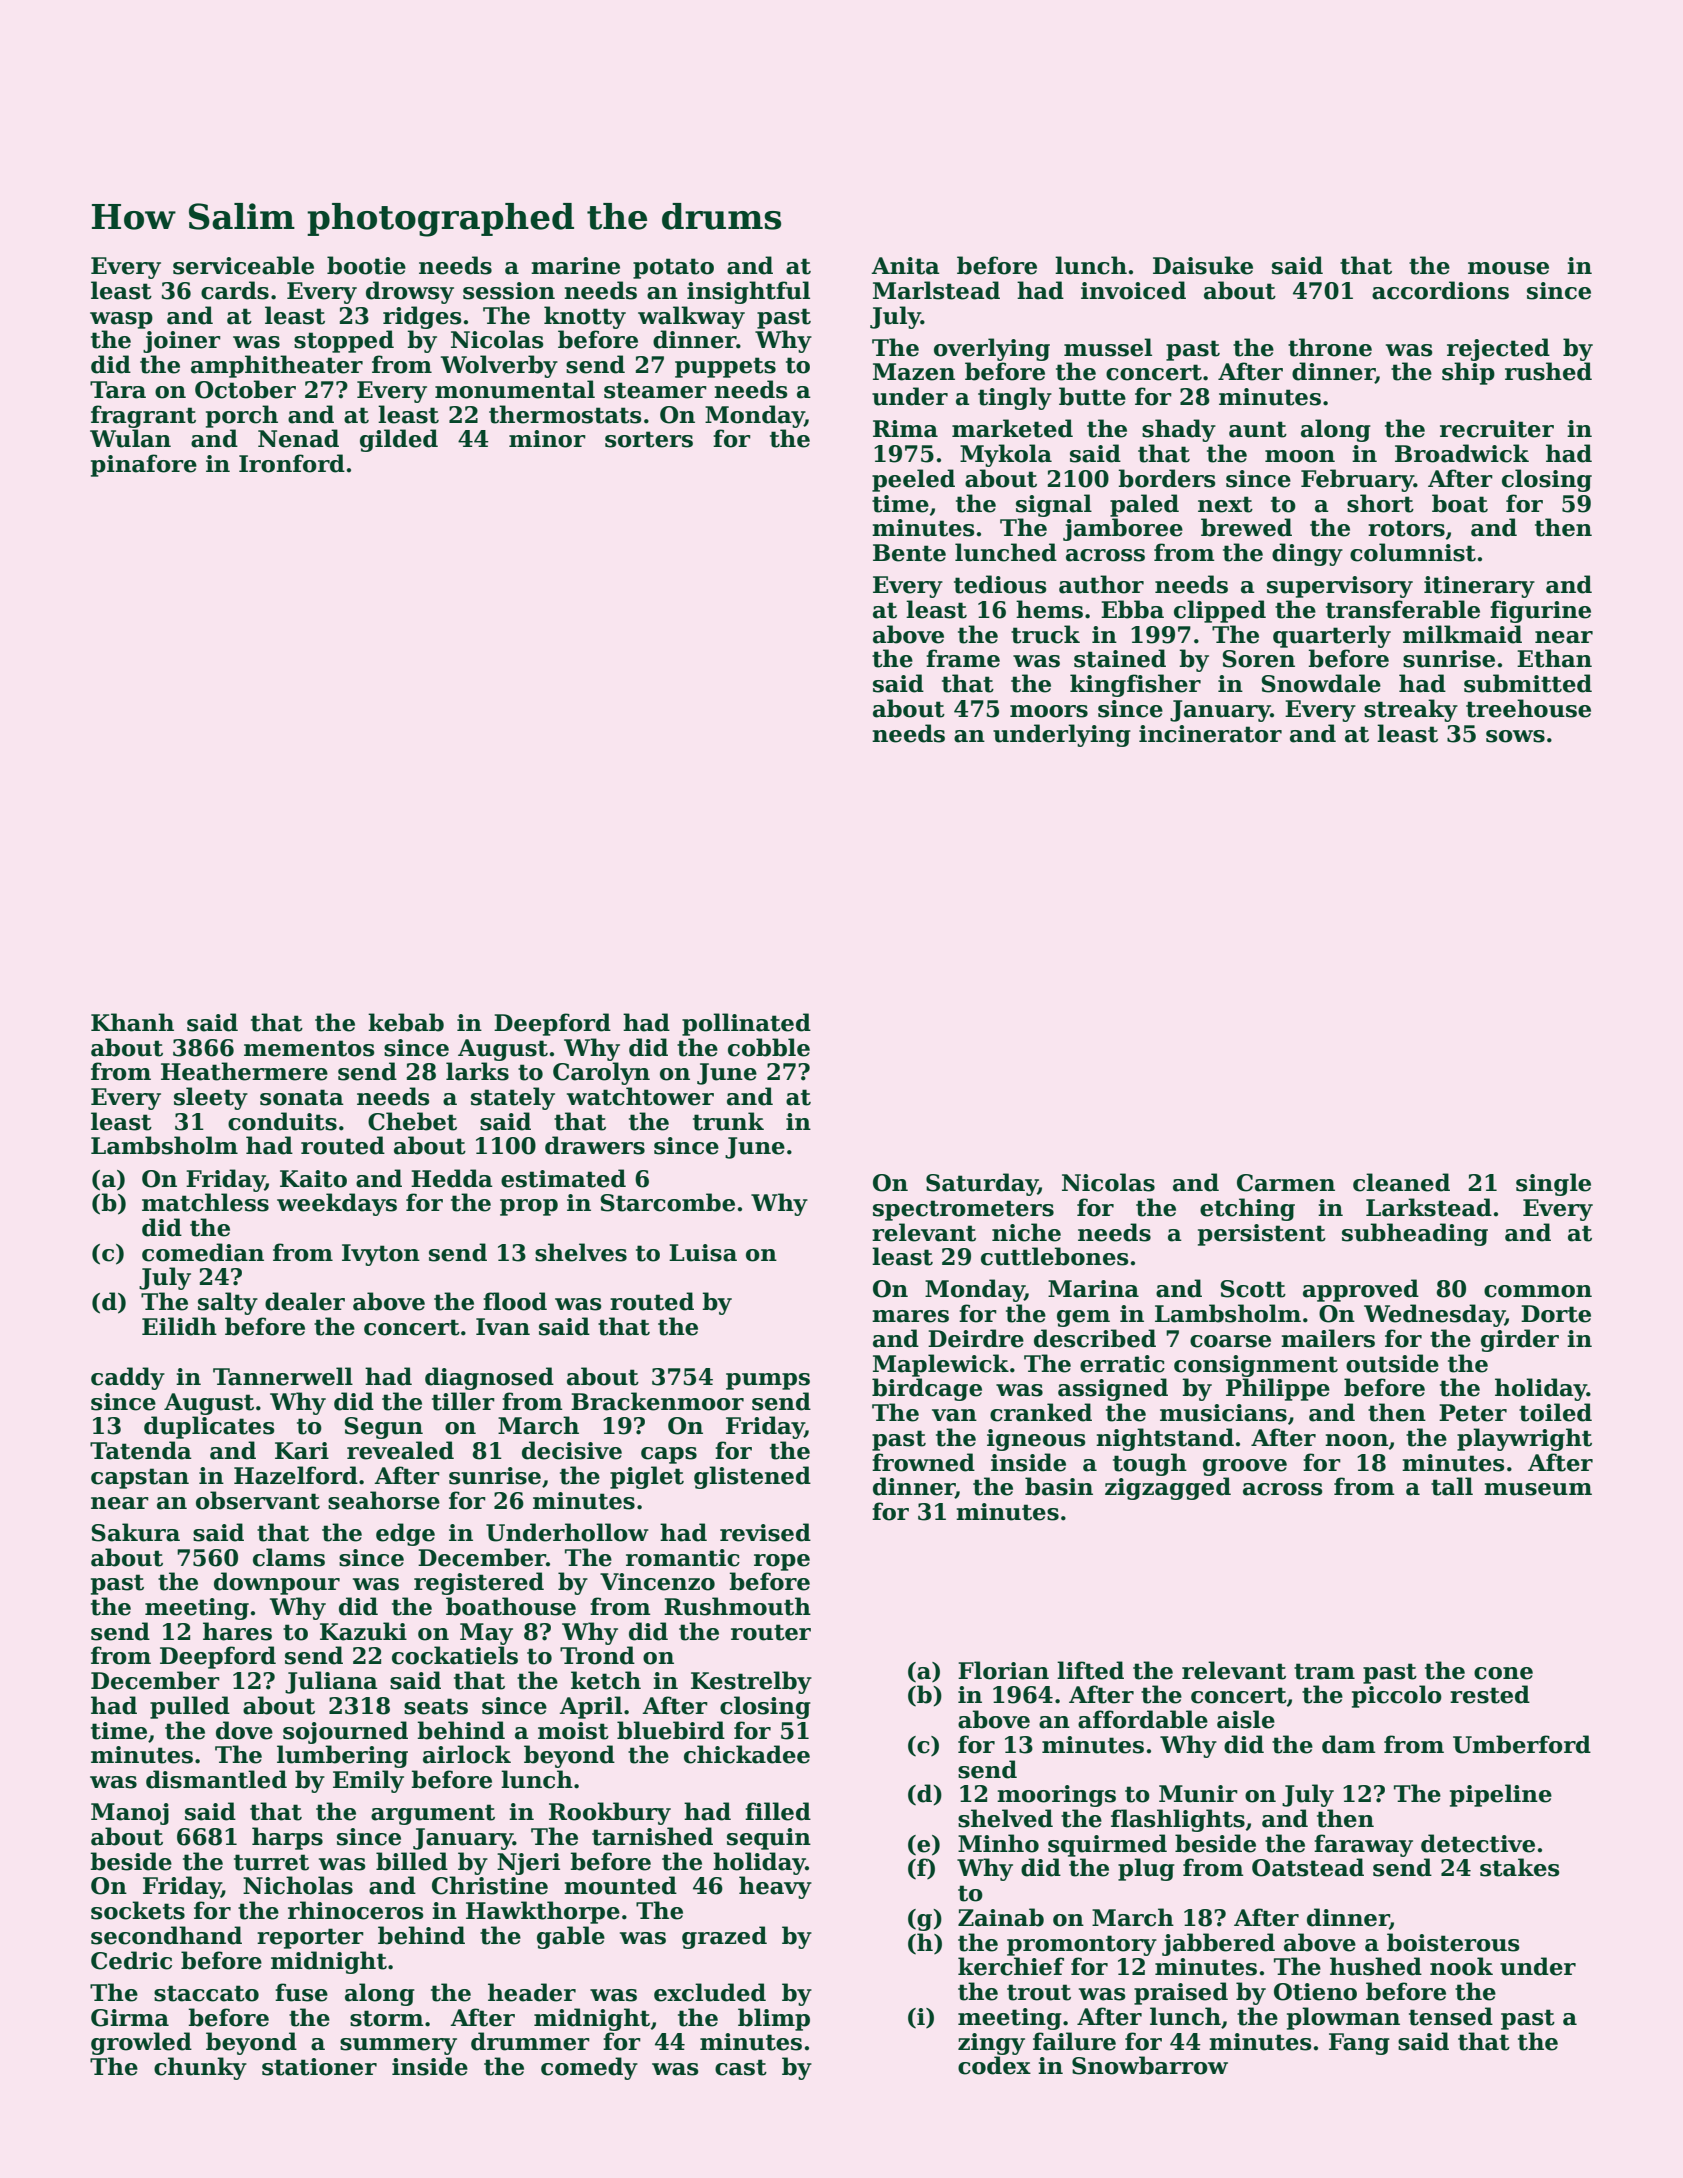 The height and width of the document is (2178, 1683). What do you see at coordinates (909, 553) in the document?
I see `Bente` at bounding box center [909, 553].
